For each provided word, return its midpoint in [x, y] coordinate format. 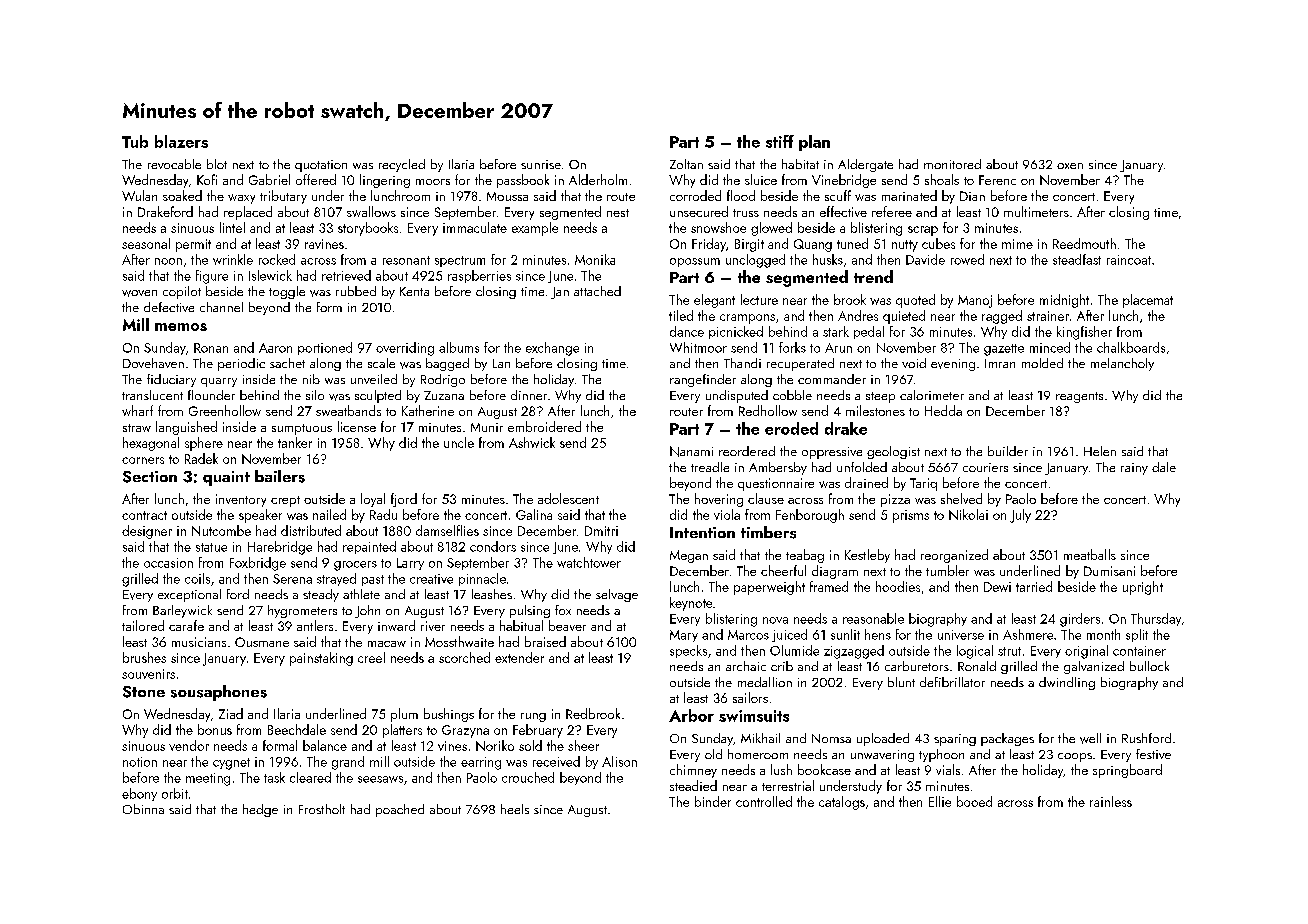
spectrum [460, 261]
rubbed [356, 291]
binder [713, 801]
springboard [1127, 771]
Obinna [143, 809]
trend [873, 276]
